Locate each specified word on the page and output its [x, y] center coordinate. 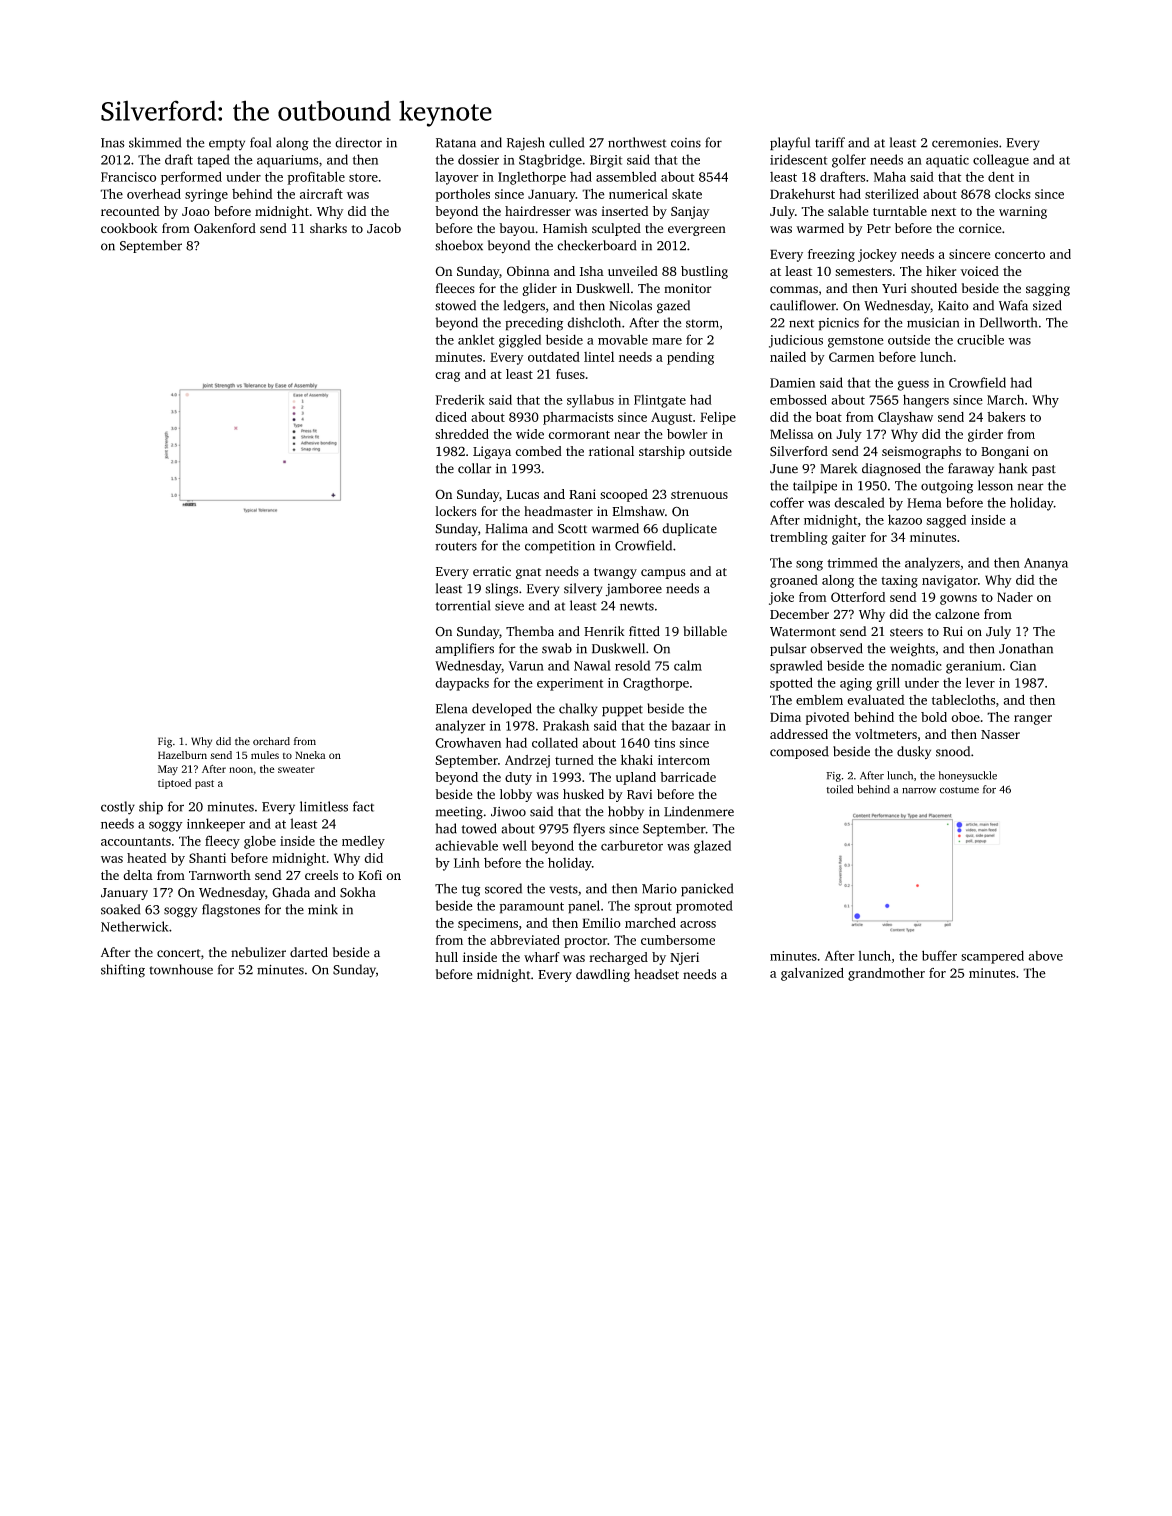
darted [309, 952]
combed [538, 451]
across [698, 924]
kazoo [905, 519]
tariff [830, 142]
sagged [946, 521]
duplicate [689, 529]
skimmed [155, 142]
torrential [462, 605]
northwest [637, 142]
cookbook [129, 228]
